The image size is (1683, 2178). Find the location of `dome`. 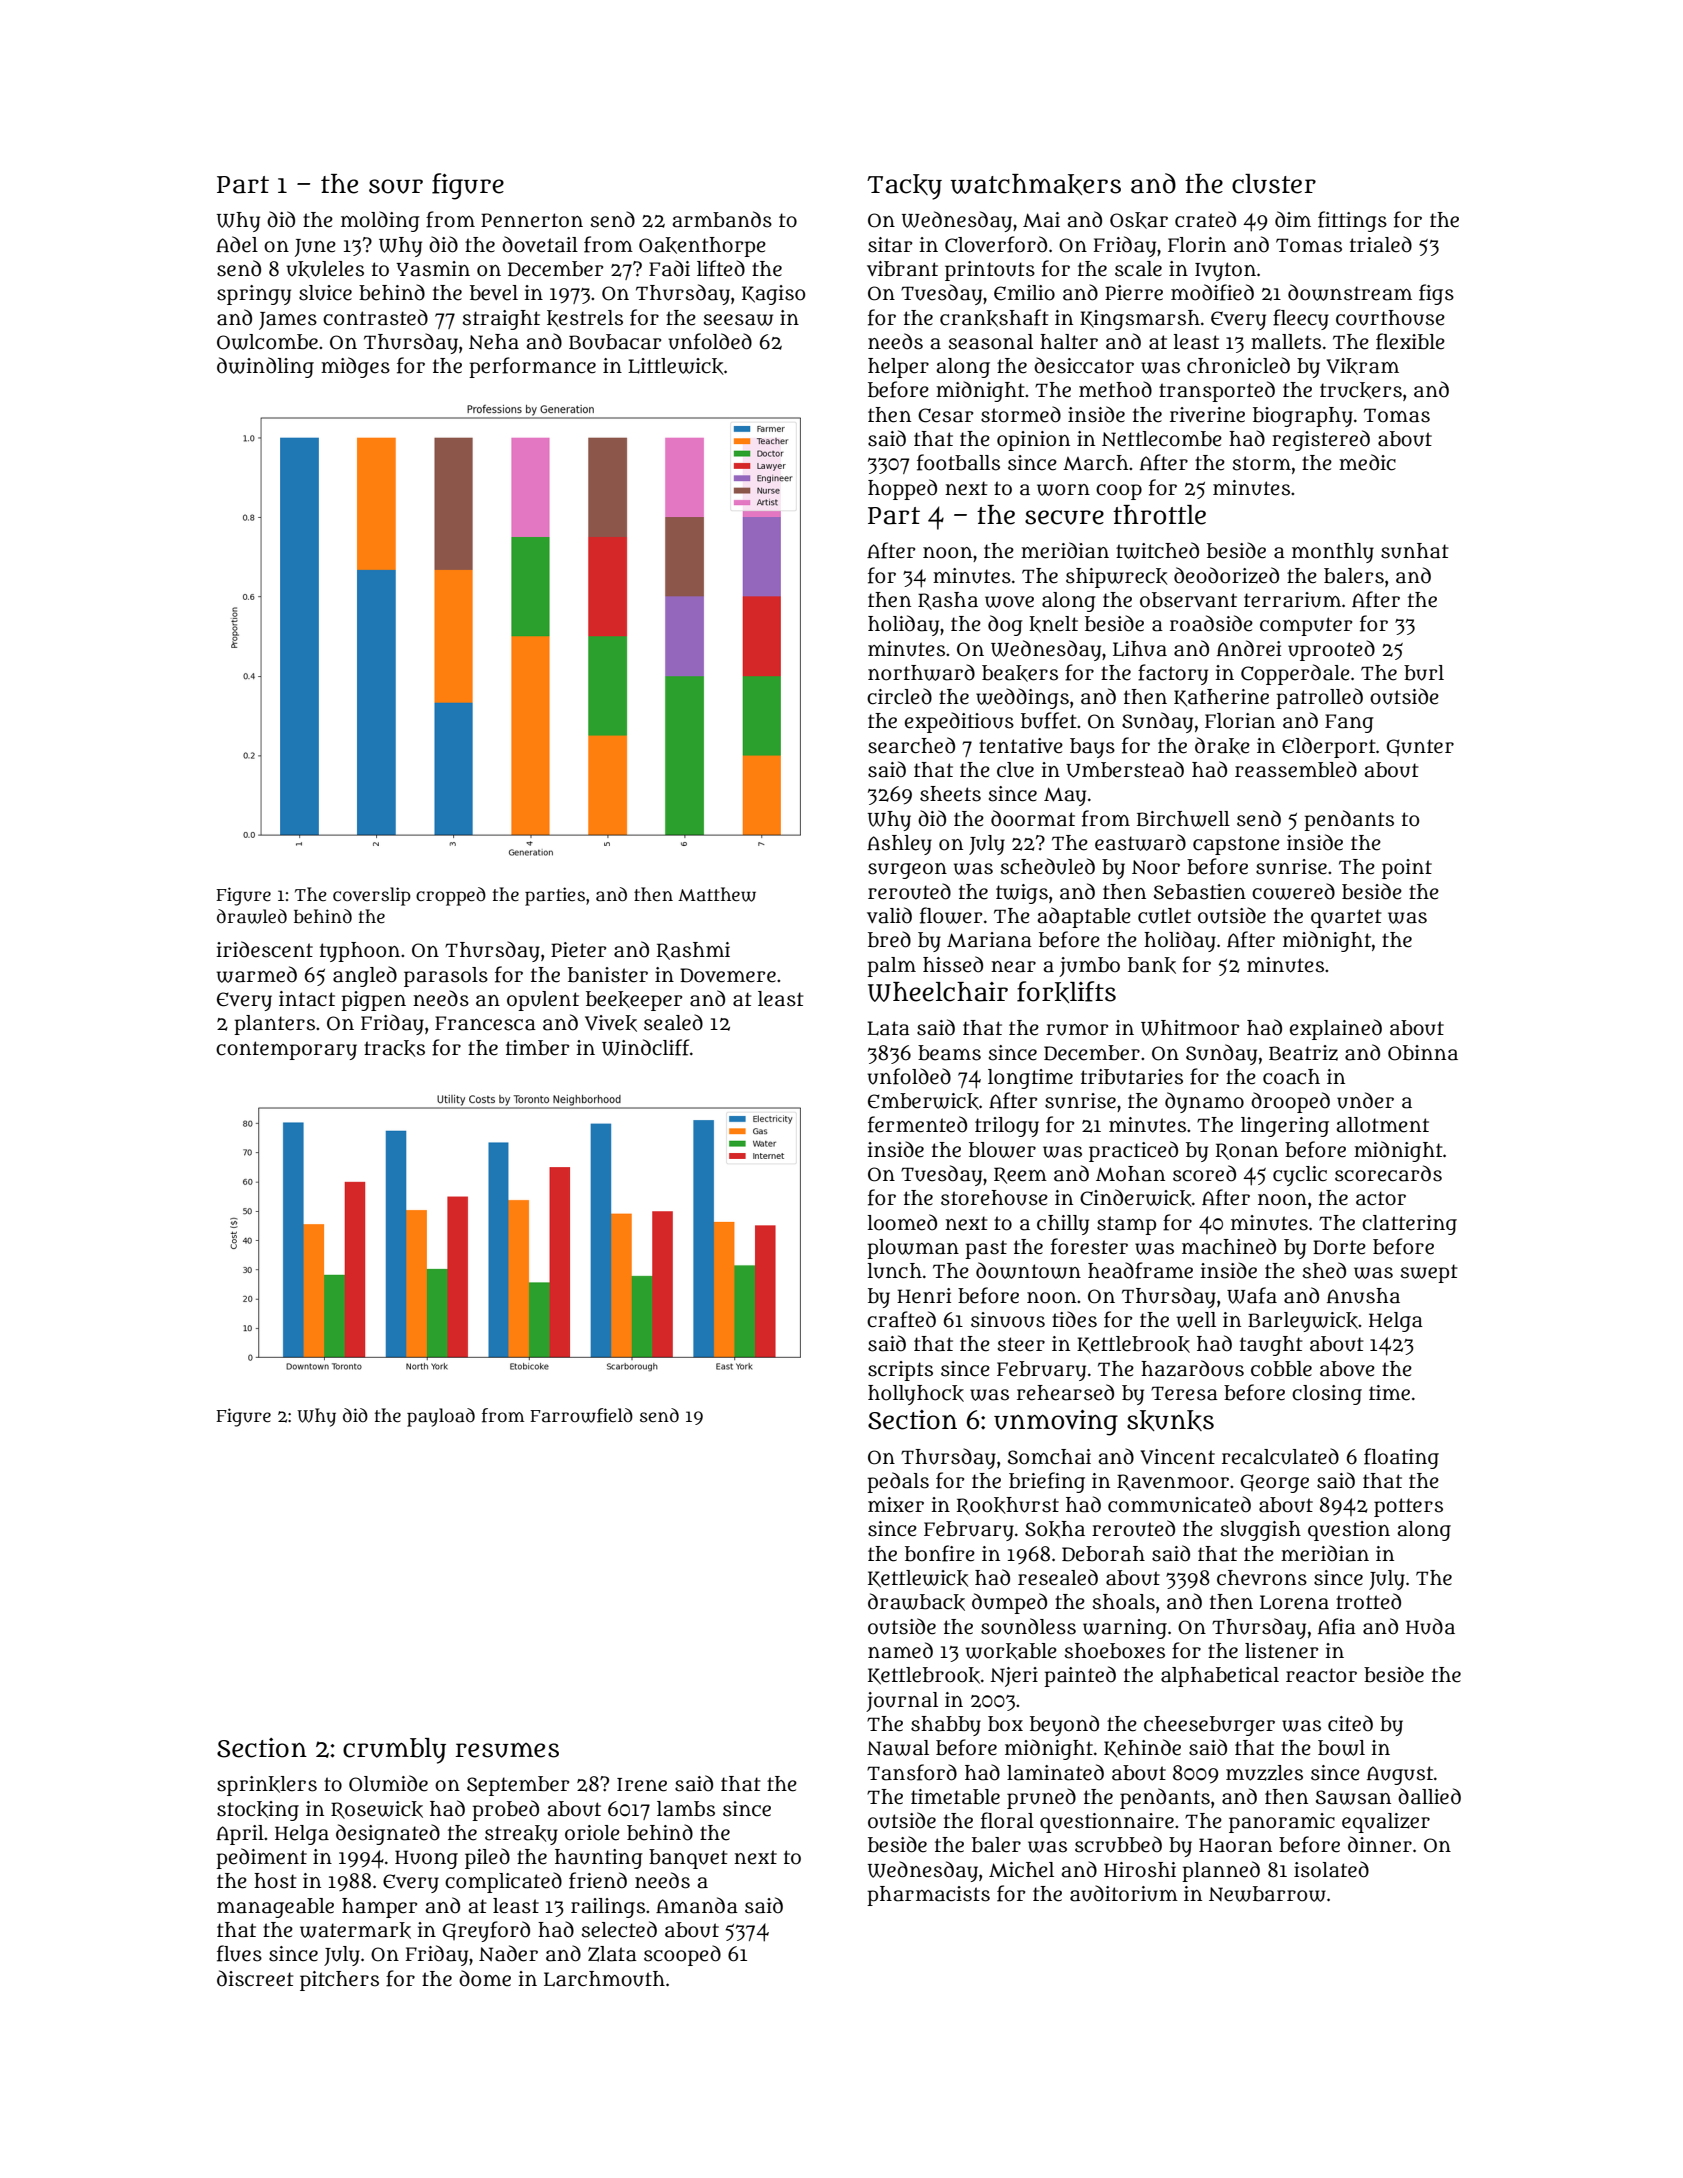

dome is located at coordinates (485, 1978).
